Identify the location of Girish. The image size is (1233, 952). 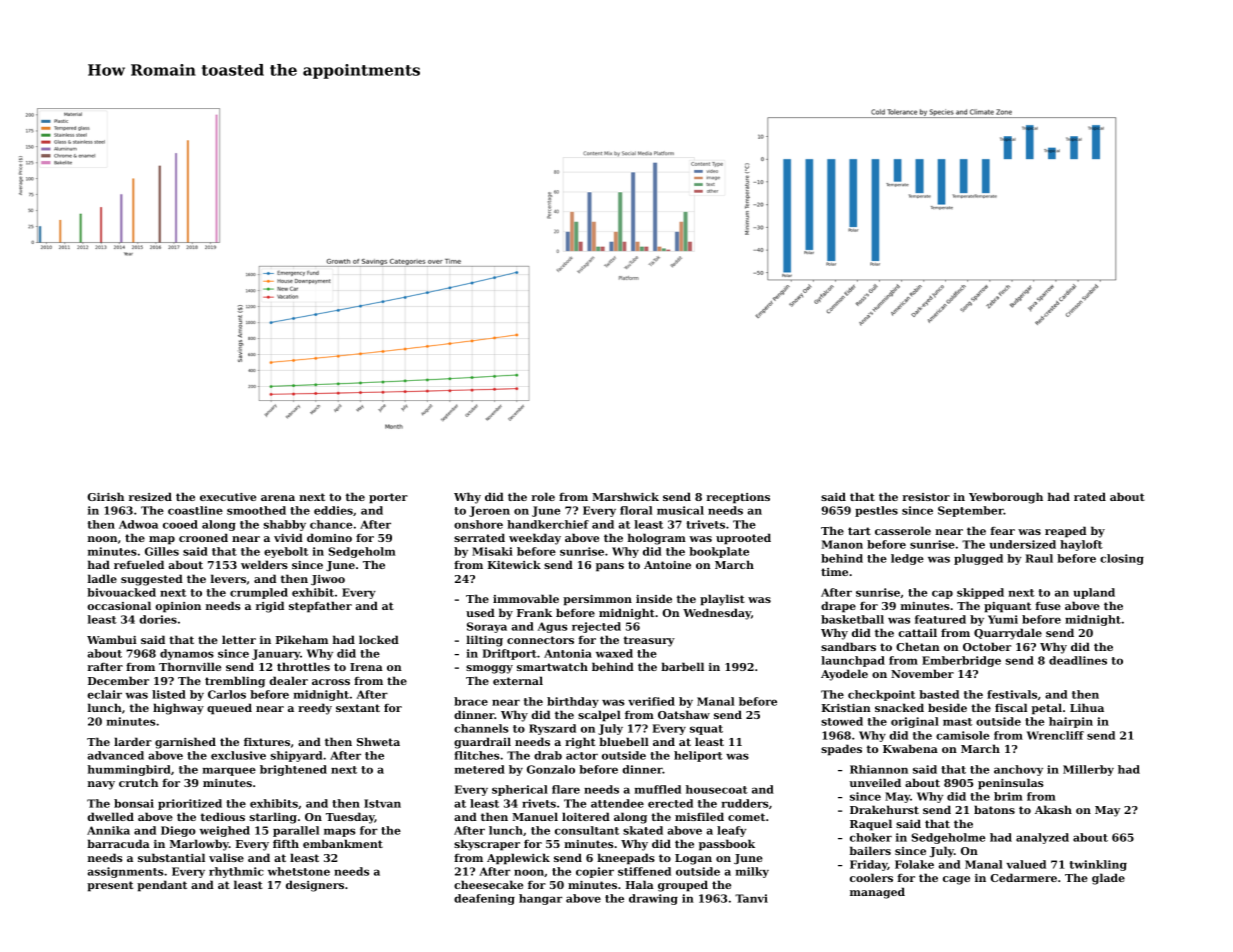
(105, 496).
